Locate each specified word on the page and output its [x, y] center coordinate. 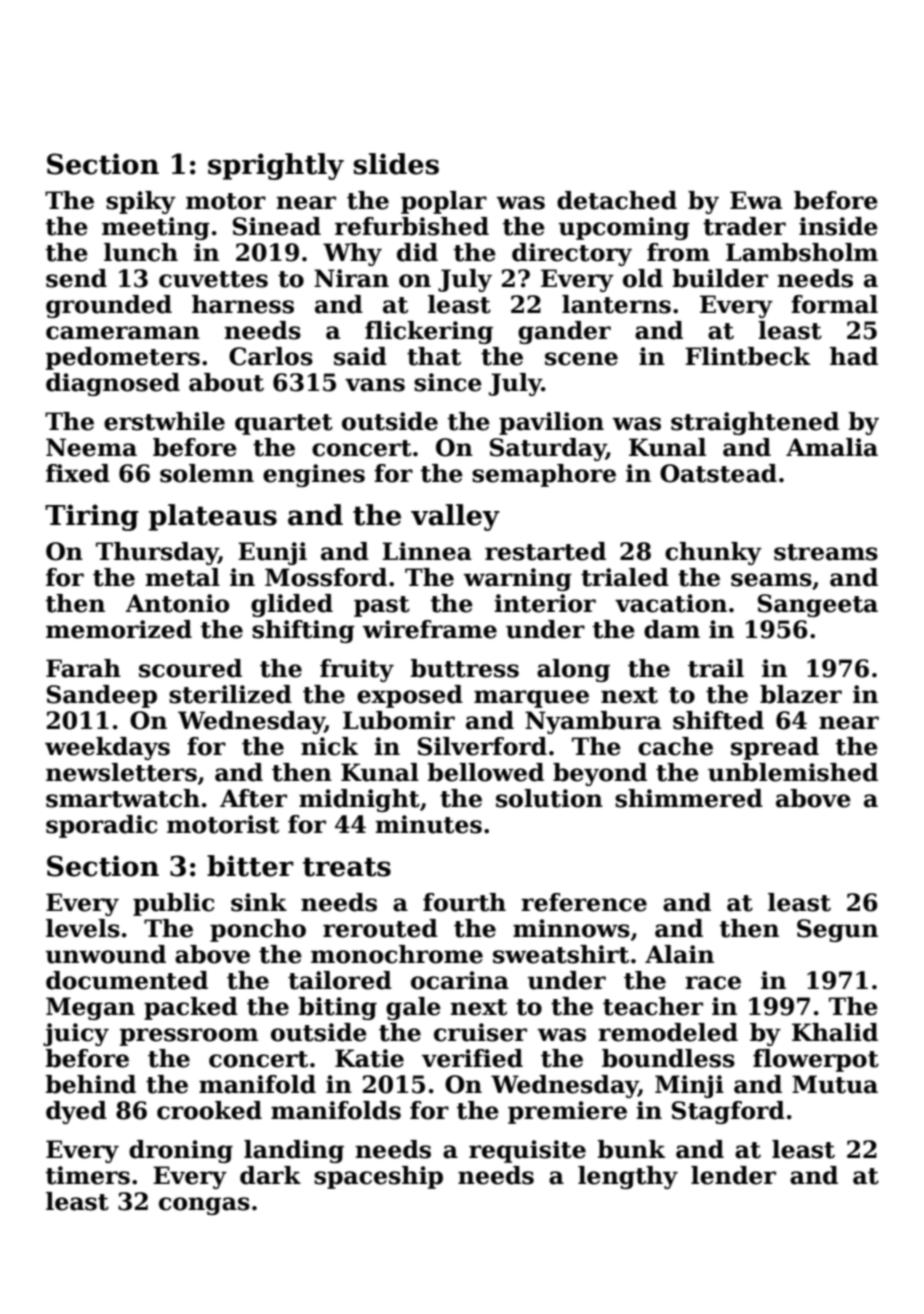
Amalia [832, 447]
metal [182, 577]
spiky [141, 202]
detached [617, 200]
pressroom [189, 1037]
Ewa [756, 200]
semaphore [544, 475]
